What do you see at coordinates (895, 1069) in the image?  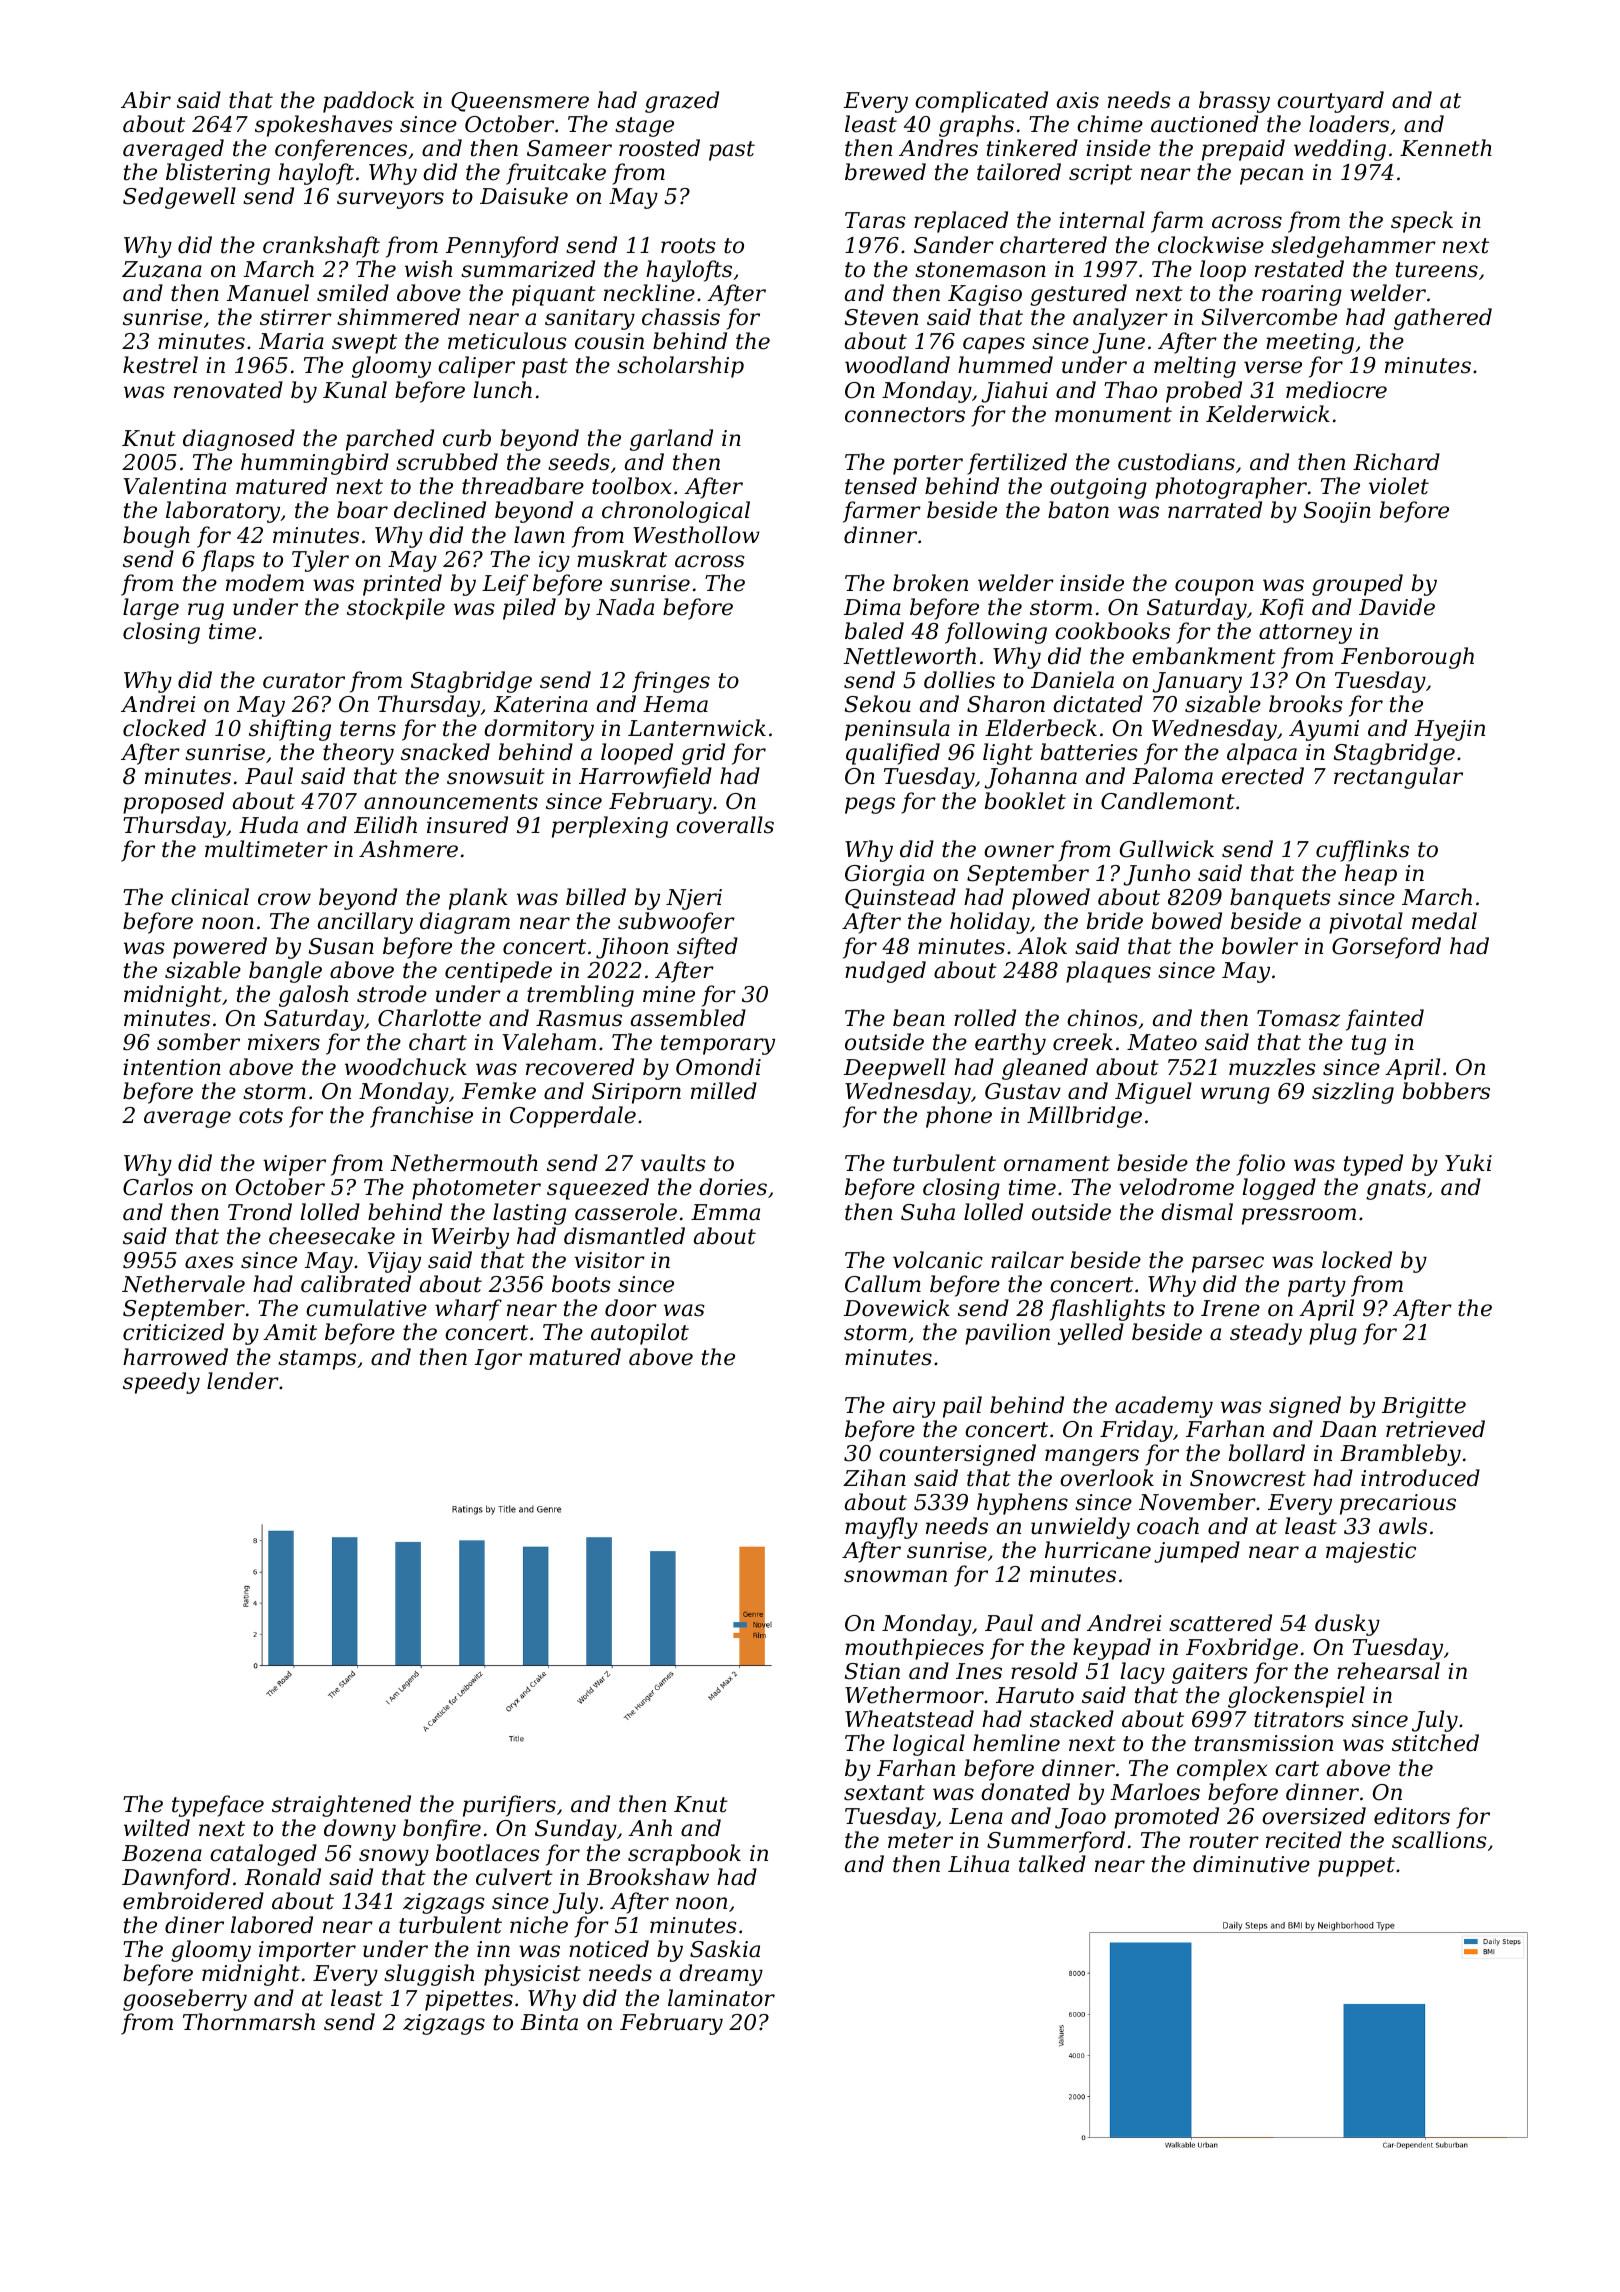 I see `Deepwell` at bounding box center [895, 1069].
